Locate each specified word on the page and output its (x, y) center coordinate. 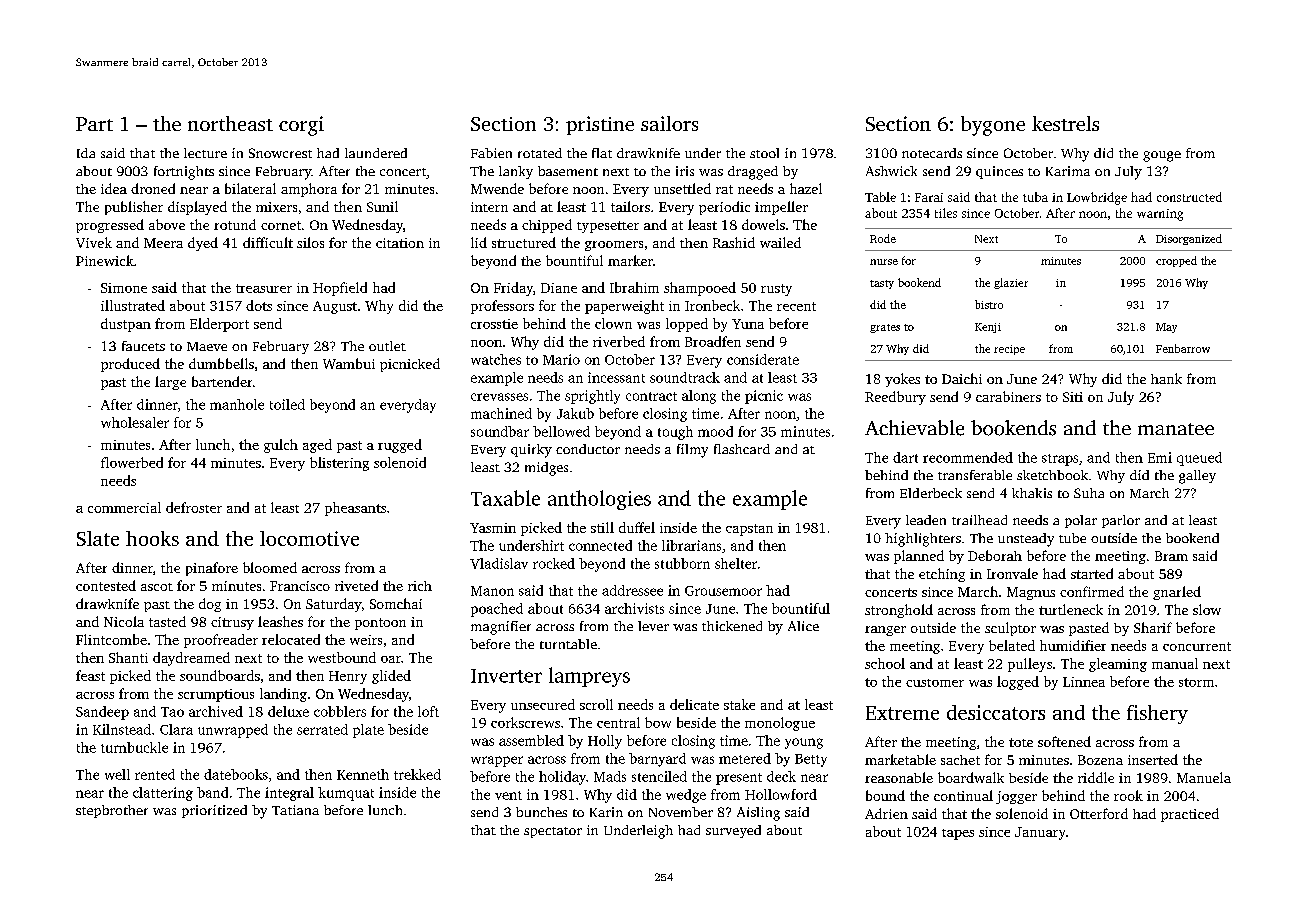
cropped (1176, 261)
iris (685, 171)
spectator (553, 832)
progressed (110, 226)
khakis (1032, 493)
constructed (1189, 197)
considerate (763, 359)
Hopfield (340, 289)
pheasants (355, 509)
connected (600, 545)
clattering (163, 794)
